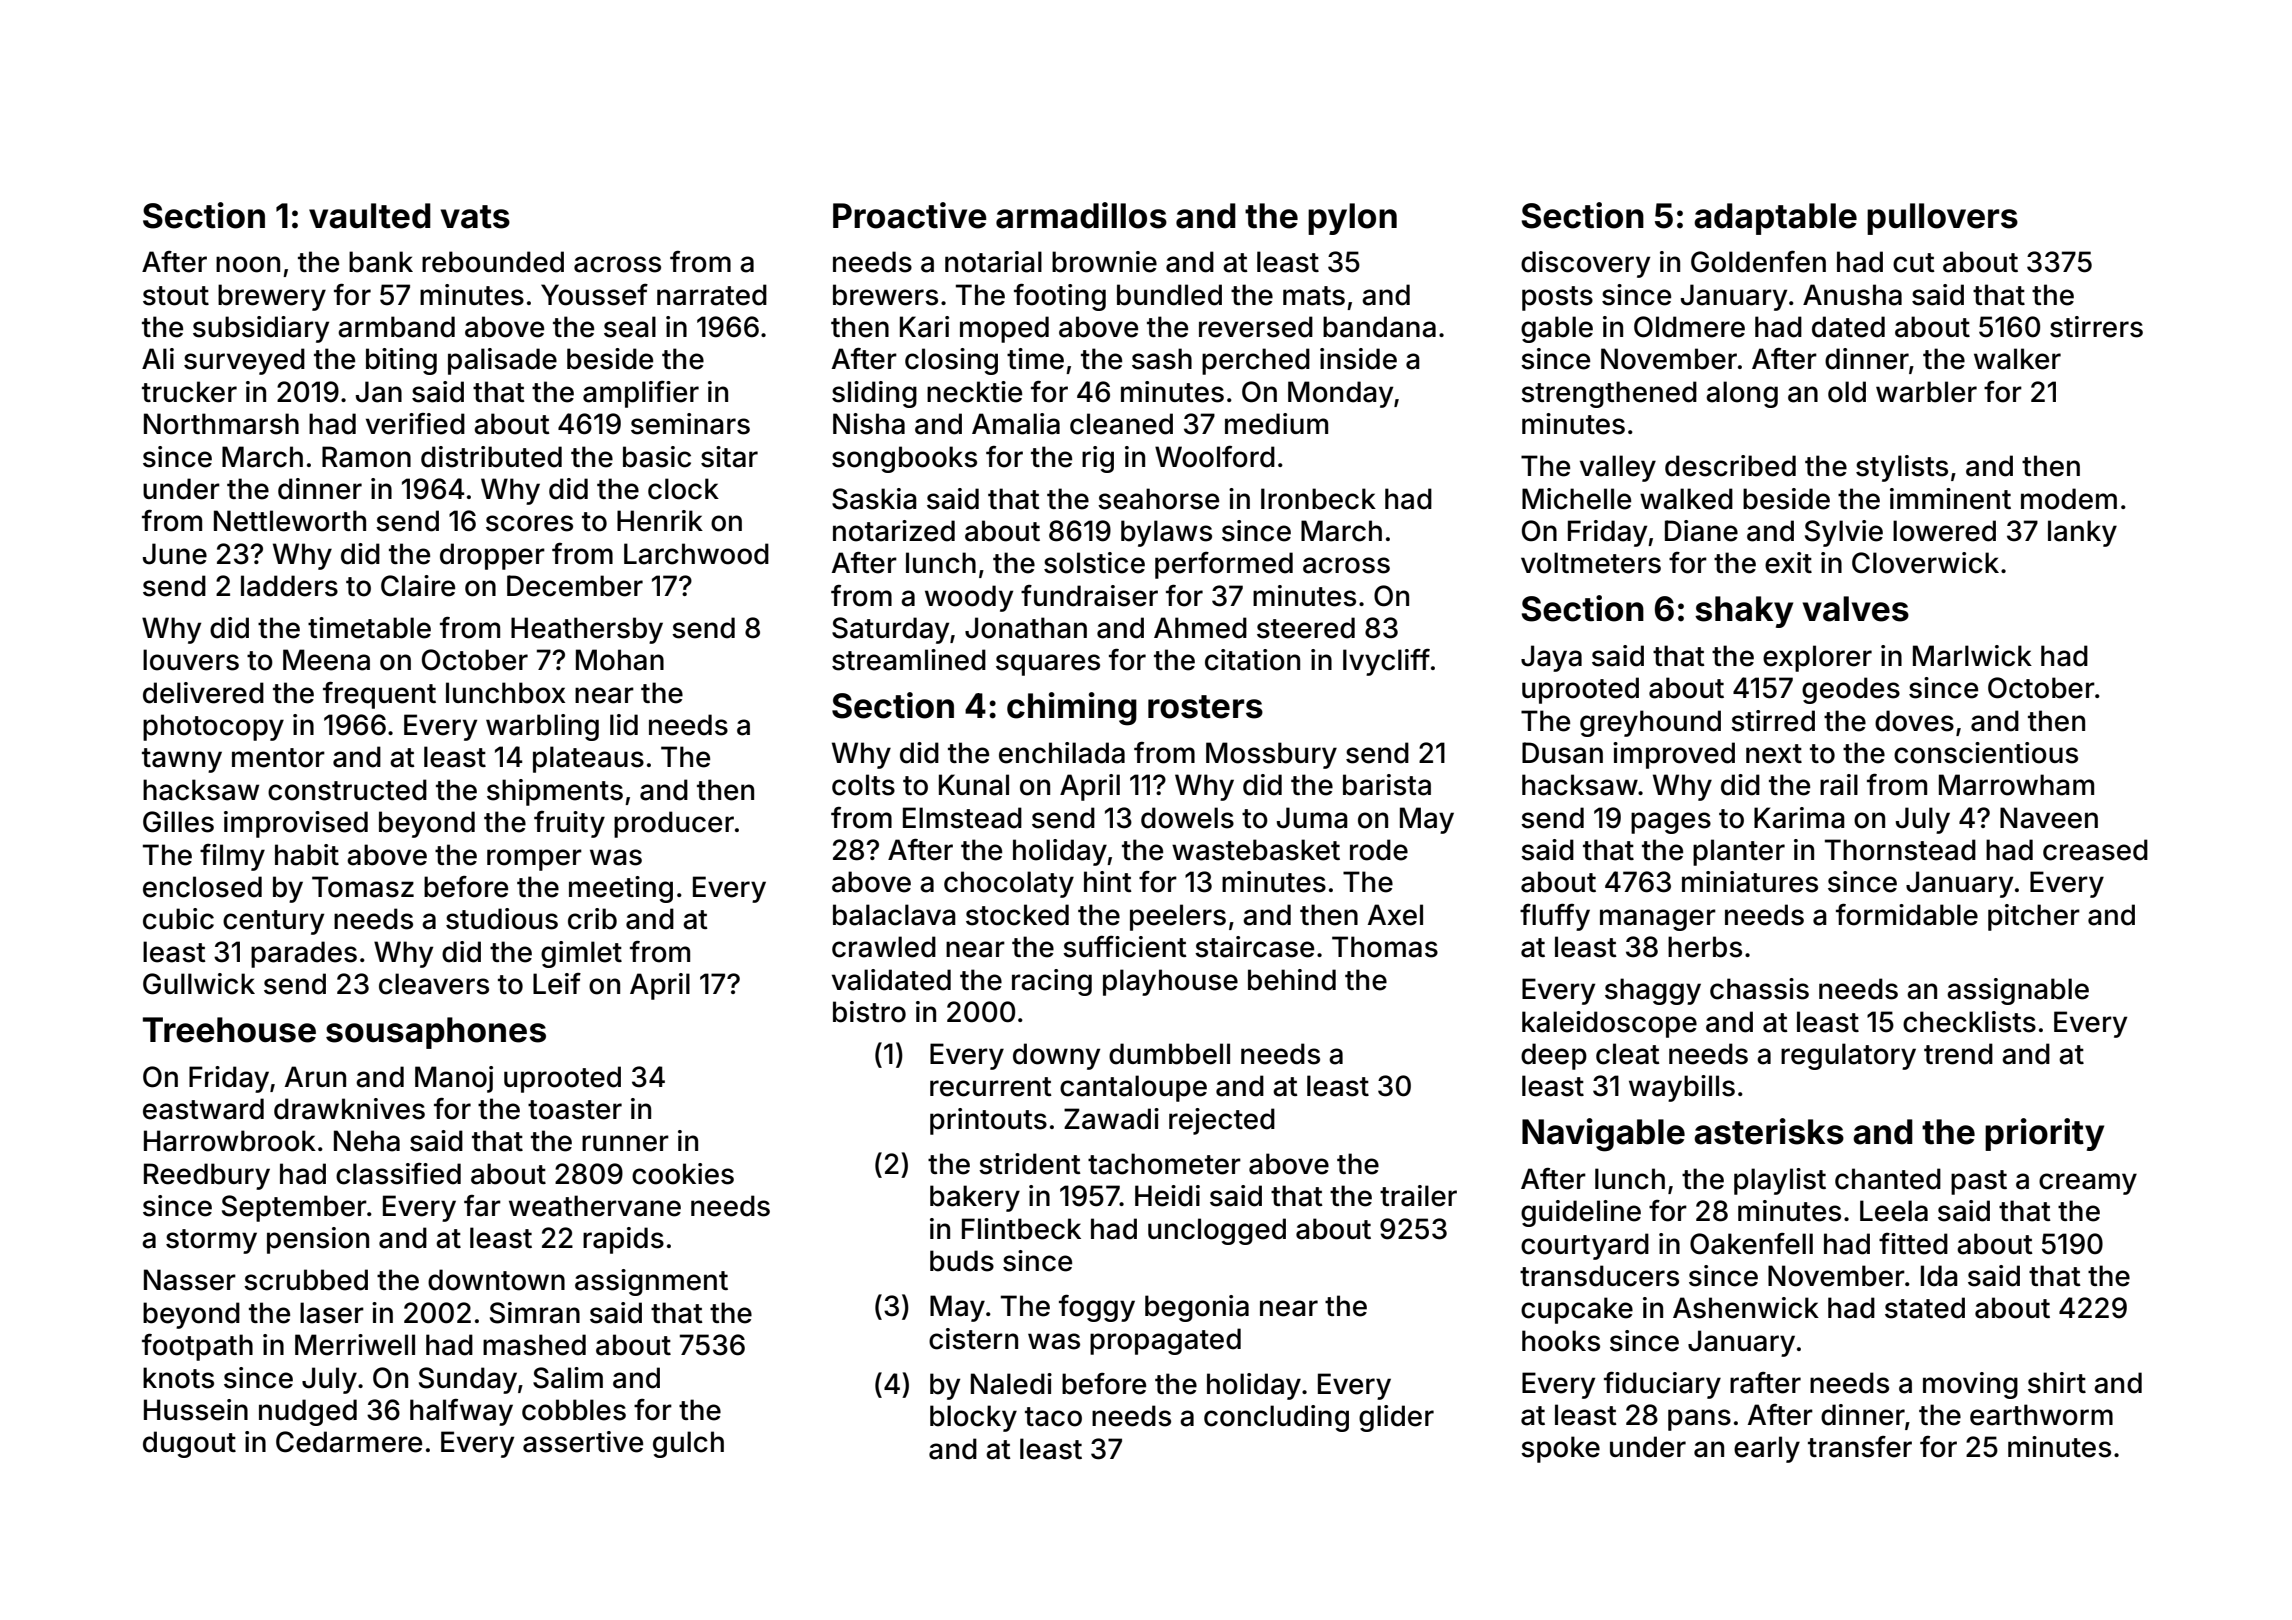 The width and height of the screenshot is (2292, 1620). What do you see at coordinates (2088, 1184) in the screenshot?
I see `creamy` at bounding box center [2088, 1184].
